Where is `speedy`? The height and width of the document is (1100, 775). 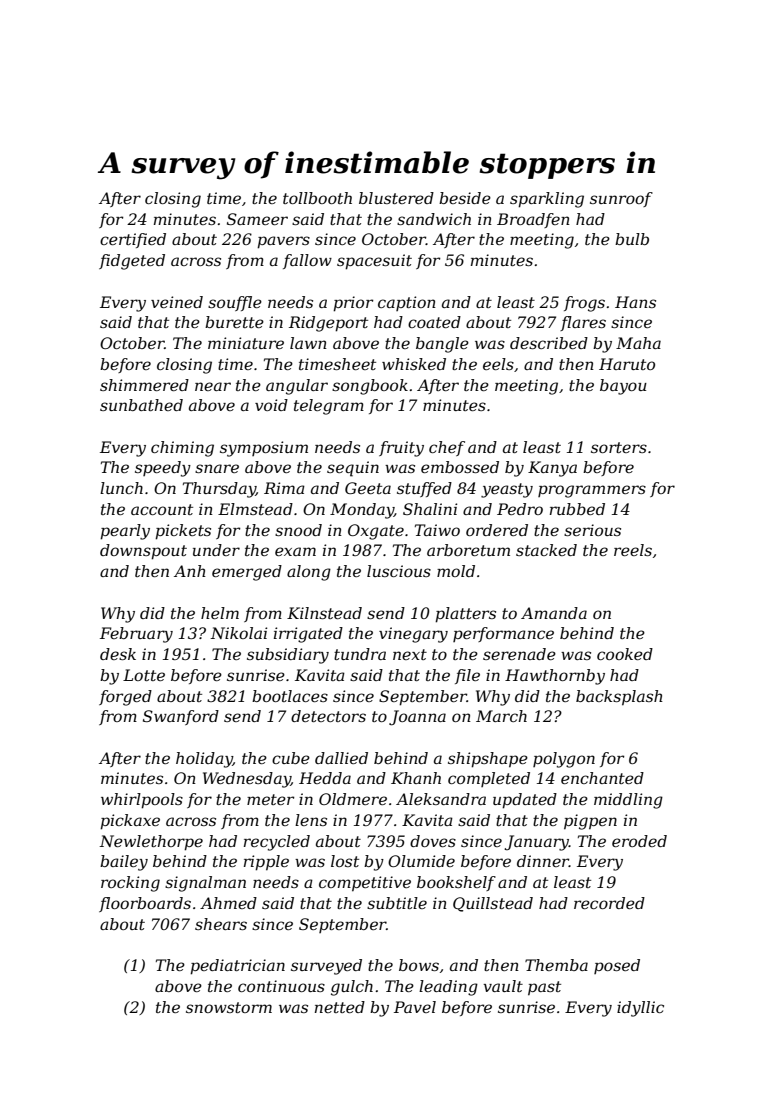
speedy is located at coordinates (163, 469).
